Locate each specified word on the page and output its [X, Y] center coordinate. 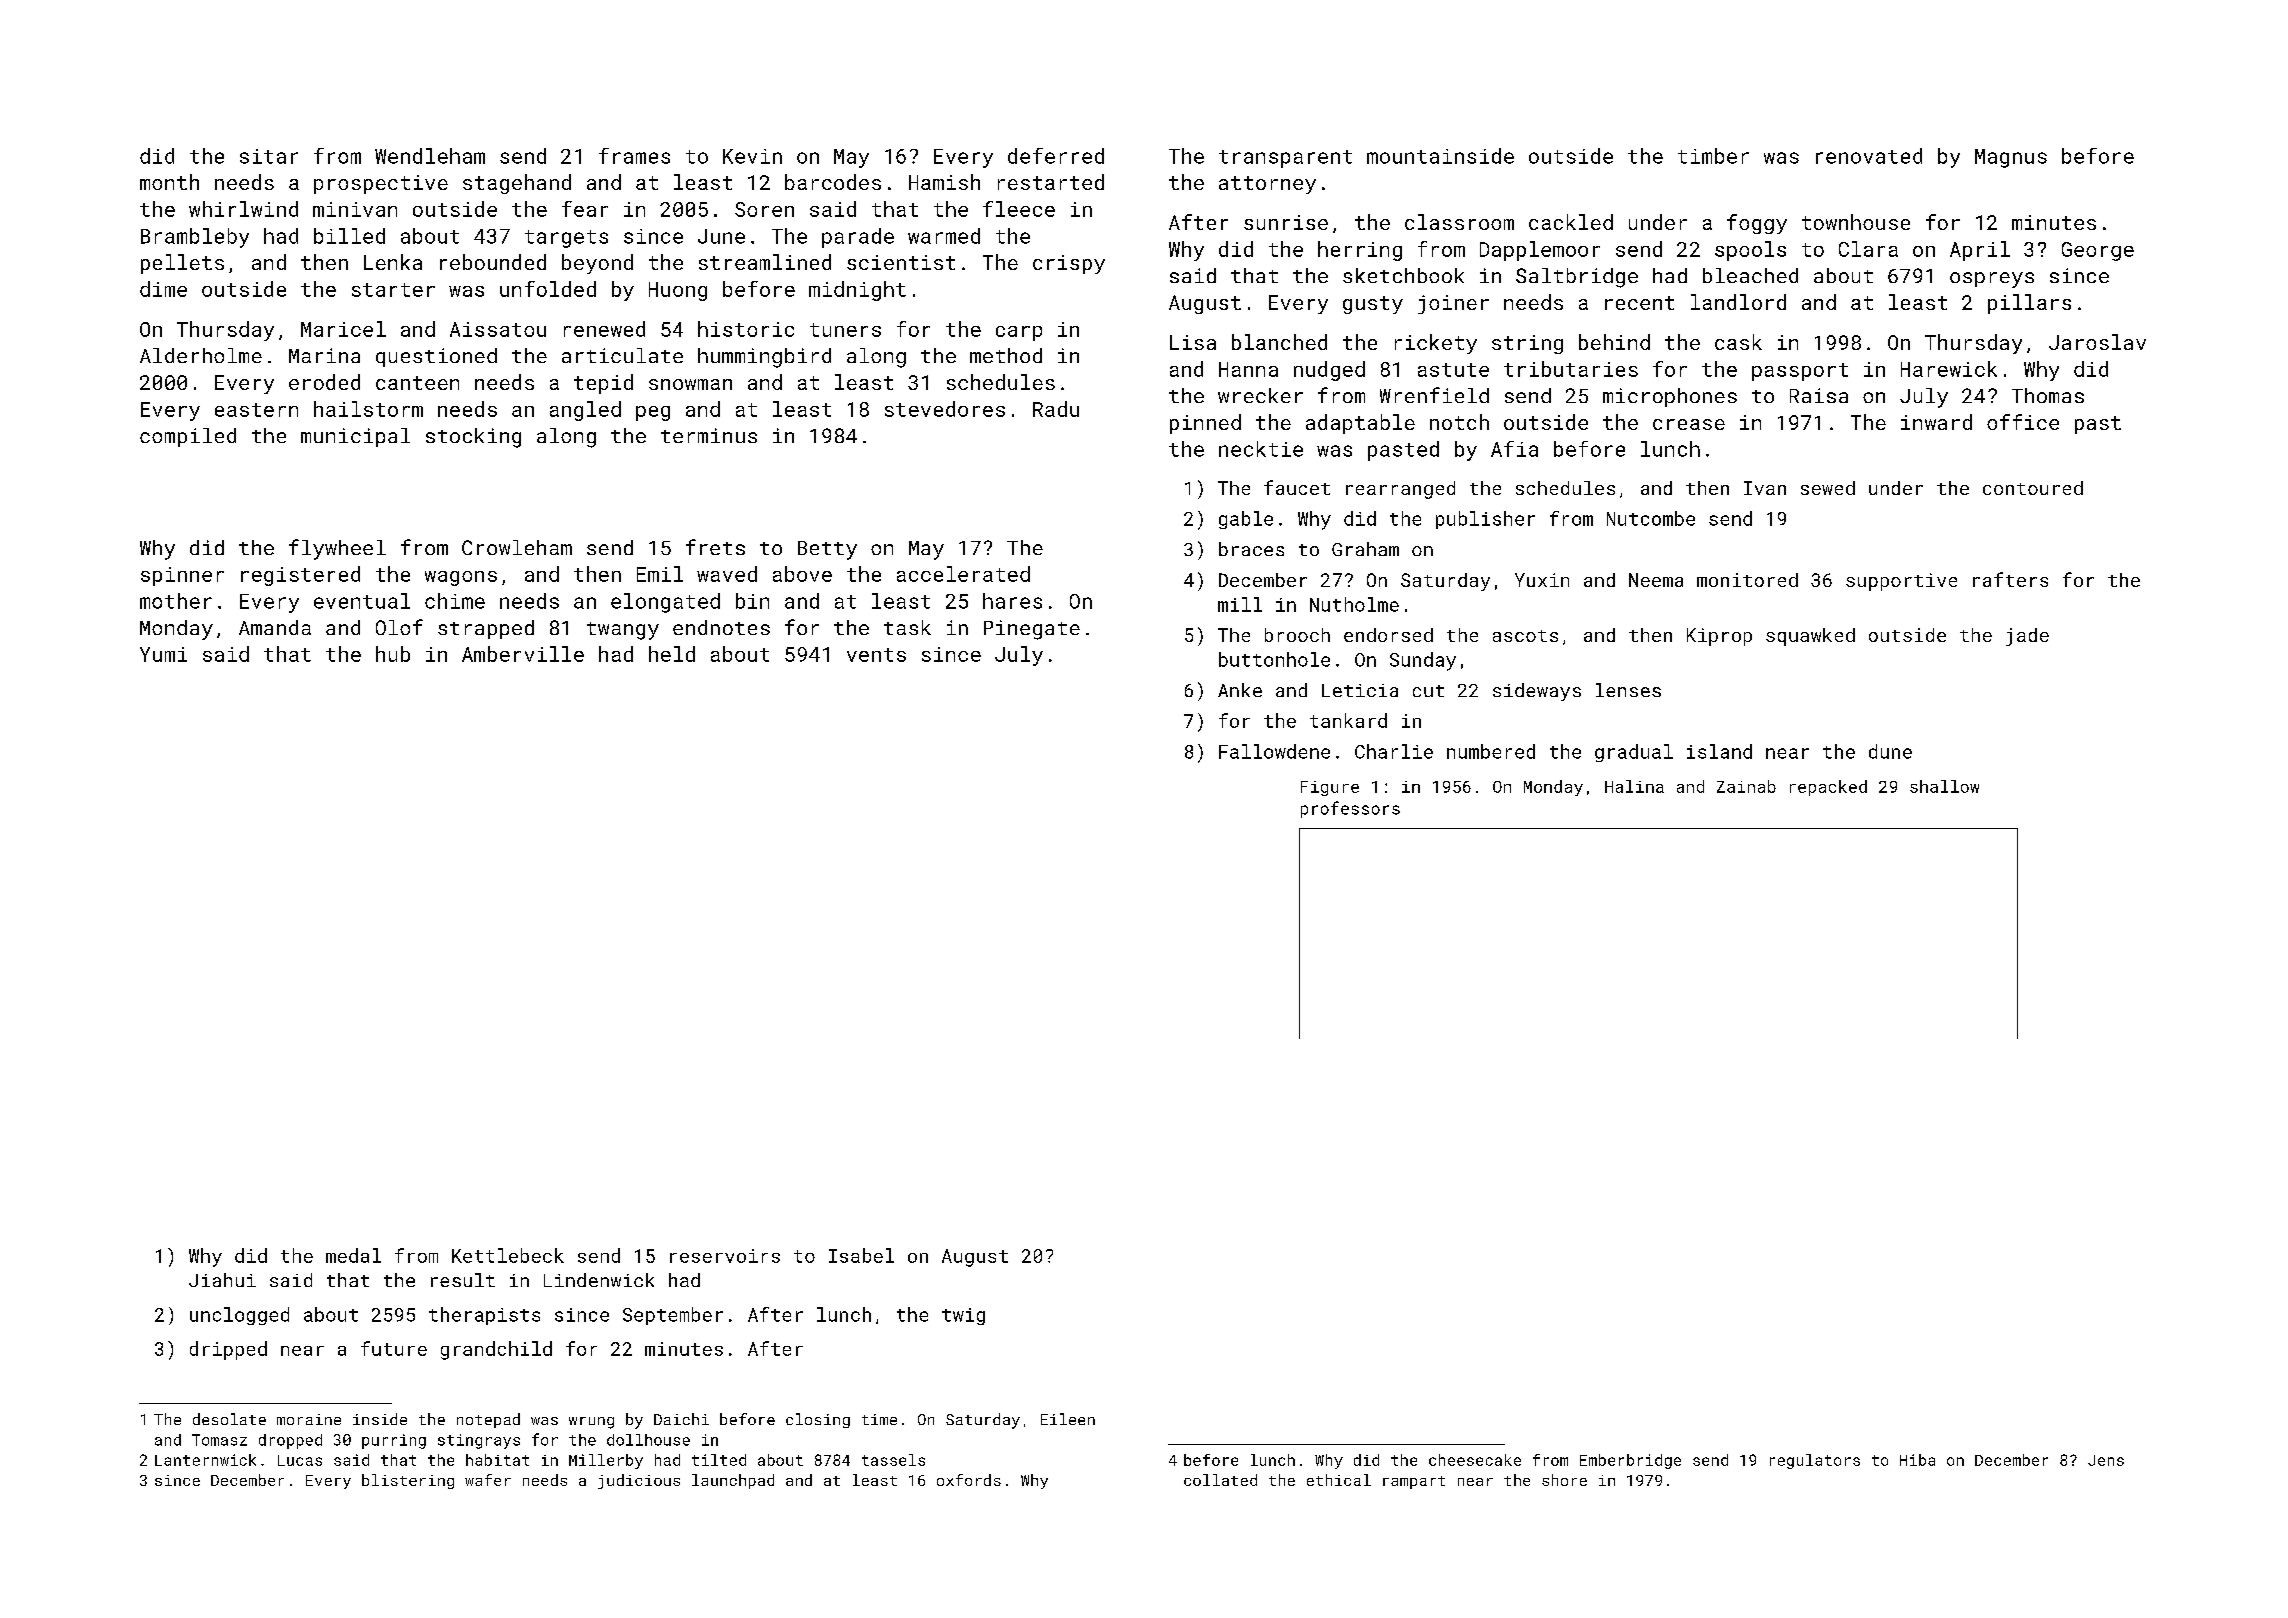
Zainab [1746, 786]
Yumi [163, 654]
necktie [1261, 449]
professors [1350, 809]
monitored [1747, 580]
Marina [324, 355]
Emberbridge [1630, 1461]
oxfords [969, 1480]
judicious [639, 1481]
